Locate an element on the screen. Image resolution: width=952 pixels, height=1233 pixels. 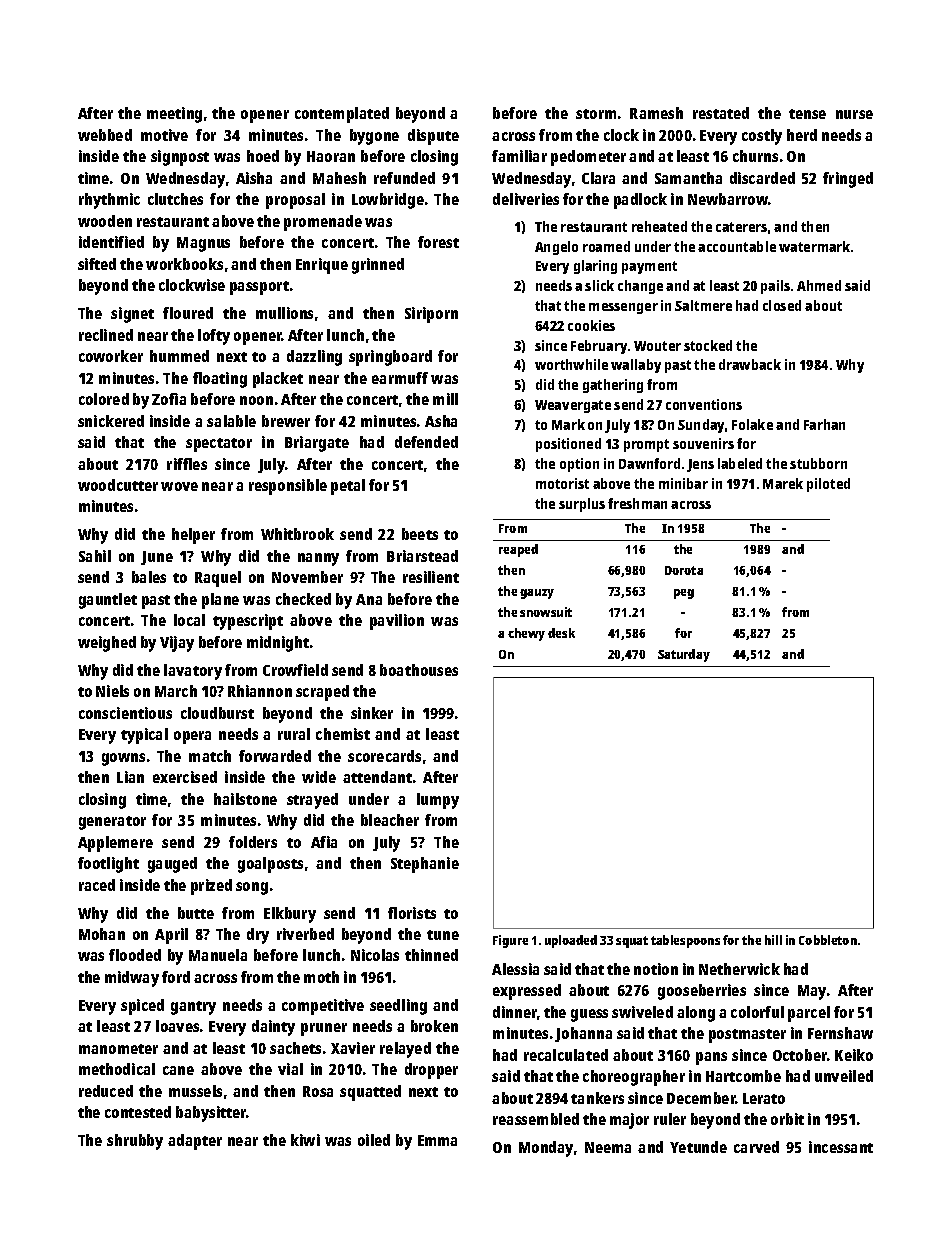
beets is located at coordinates (420, 534).
